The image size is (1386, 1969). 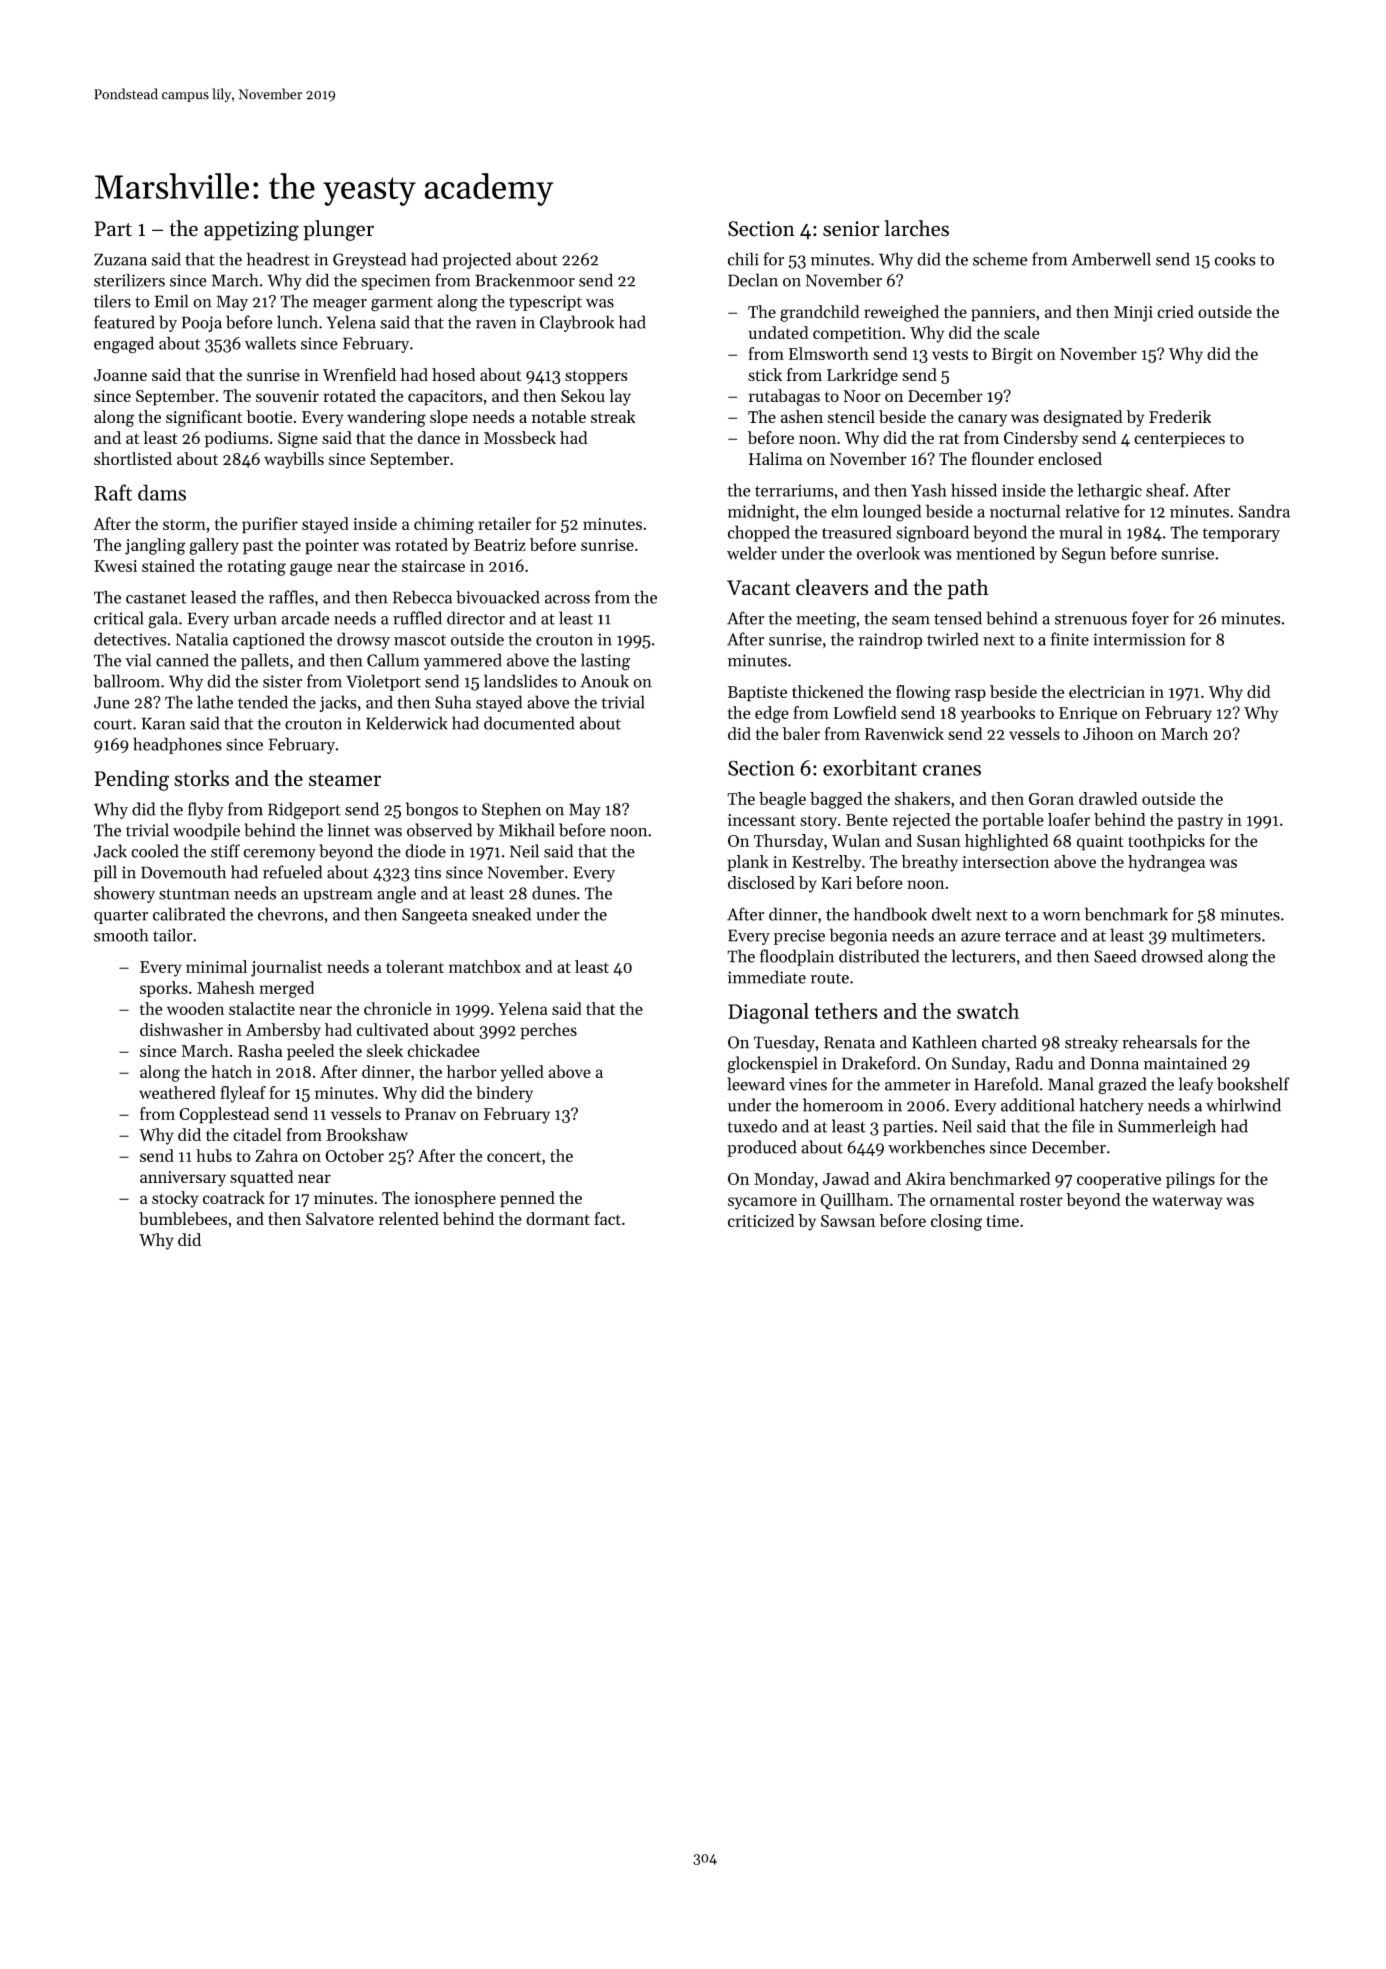 I want to click on appetizing, so click(x=251, y=231).
